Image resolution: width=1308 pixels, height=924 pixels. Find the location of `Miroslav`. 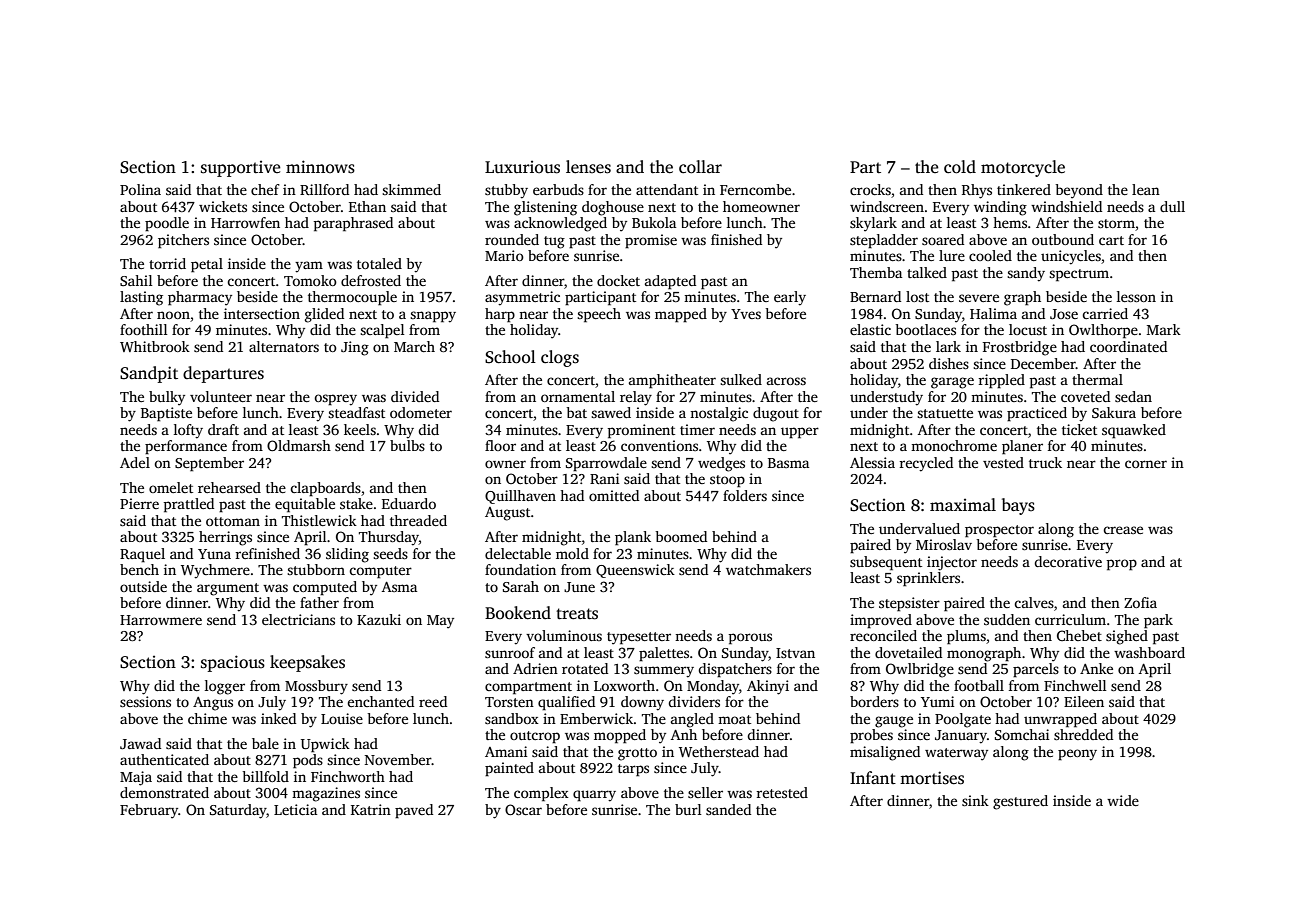

Miroslav is located at coordinates (944, 544).
